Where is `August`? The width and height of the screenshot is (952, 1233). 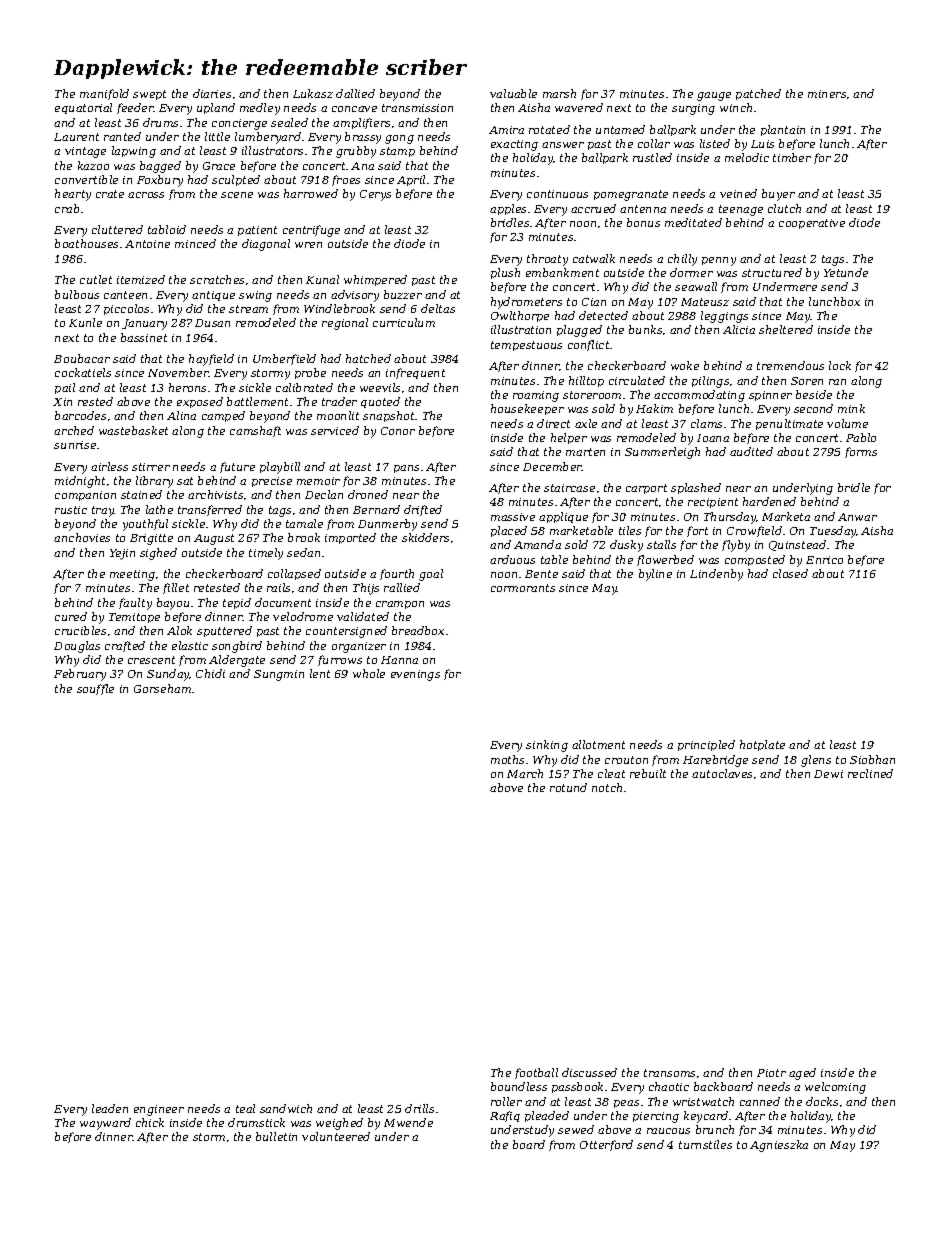 August is located at coordinates (214, 539).
